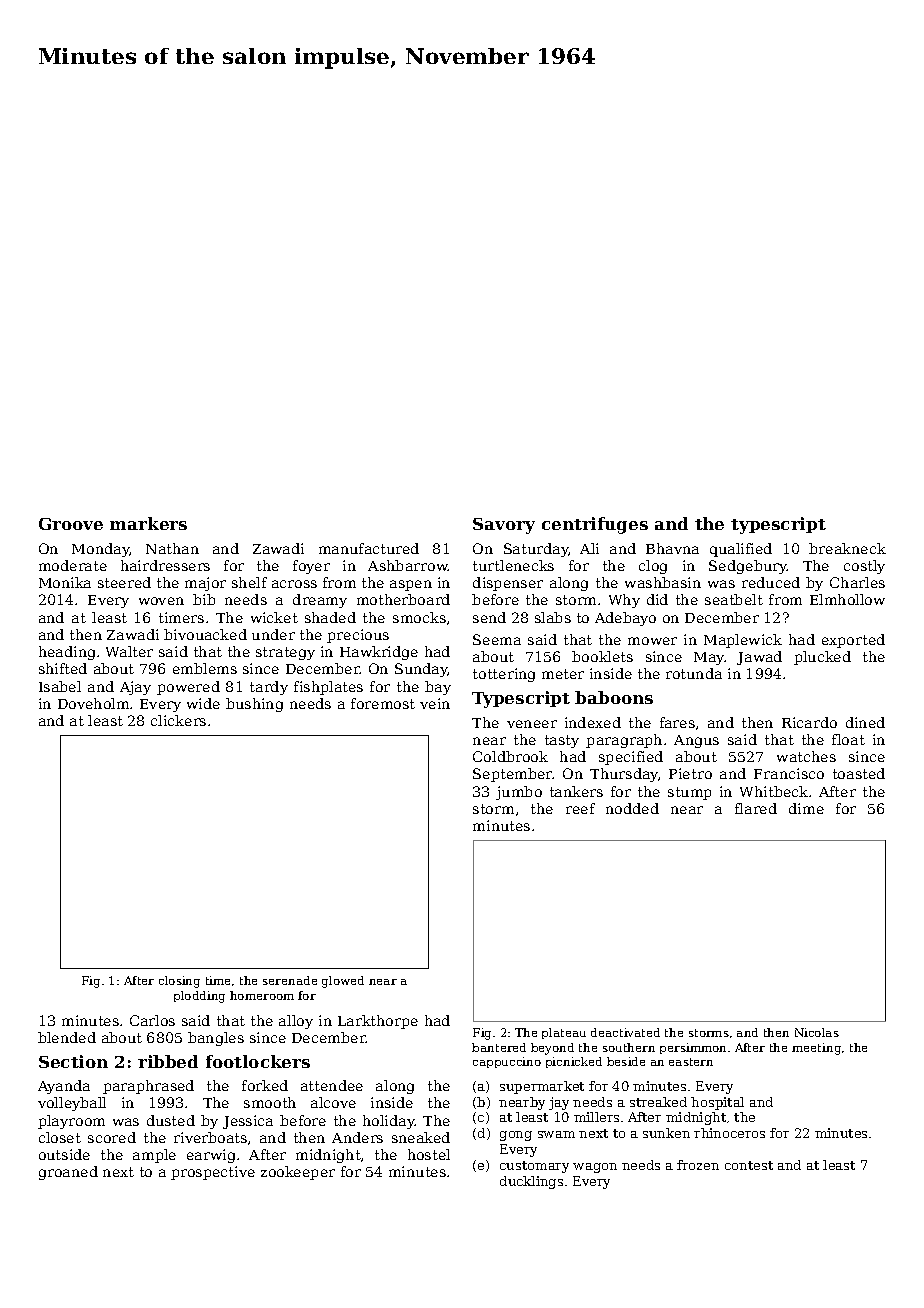 This screenshot has height=1308, width=924. I want to click on hostel, so click(429, 1154).
